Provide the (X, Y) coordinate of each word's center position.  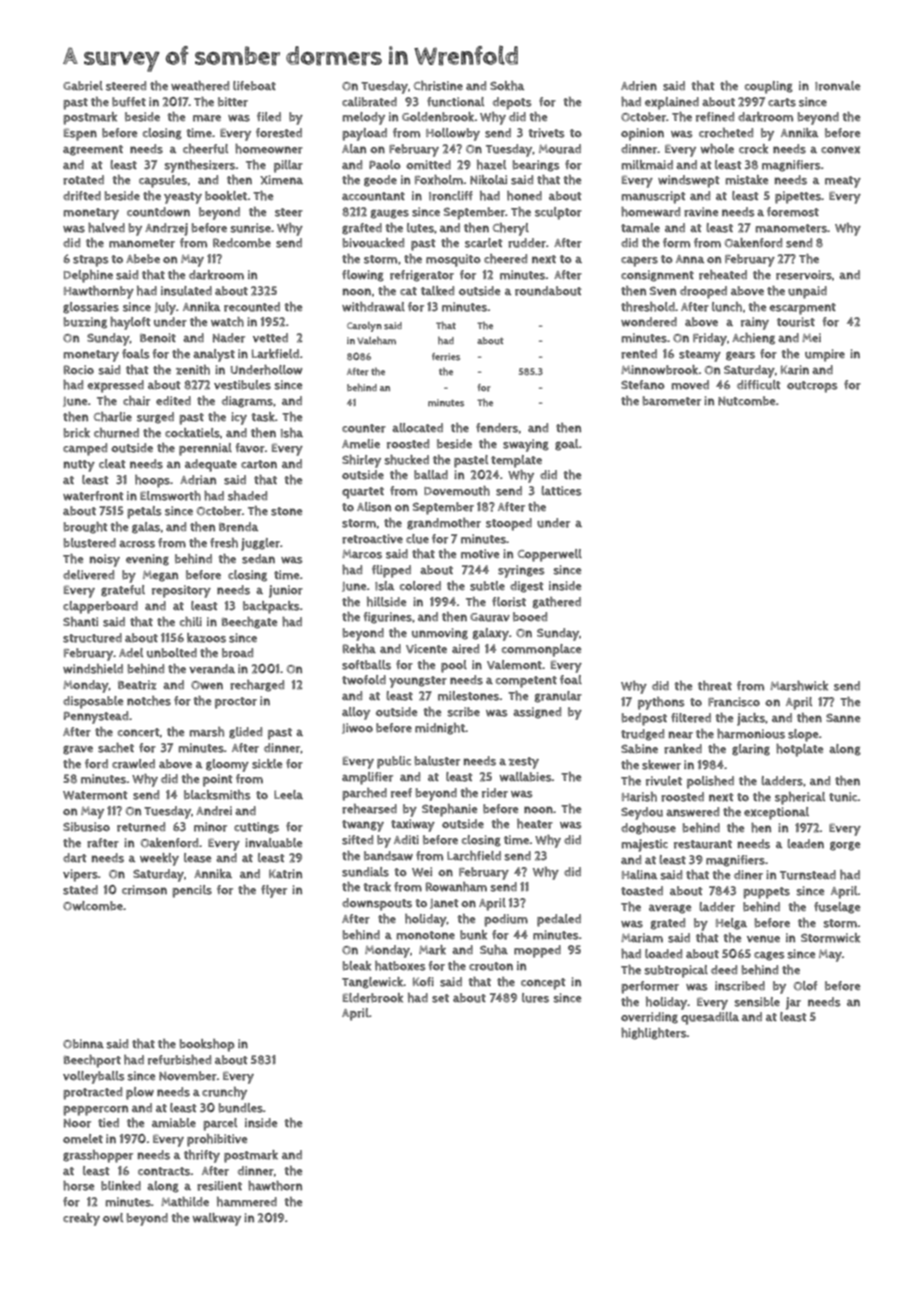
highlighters (654, 1034)
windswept (689, 181)
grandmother (444, 524)
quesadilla (710, 1018)
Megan (160, 576)
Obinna (83, 1044)
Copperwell (550, 555)
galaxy (491, 634)
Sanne (843, 717)
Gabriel (83, 86)
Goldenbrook (438, 117)
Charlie (113, 417)
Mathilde (185, 1202)
